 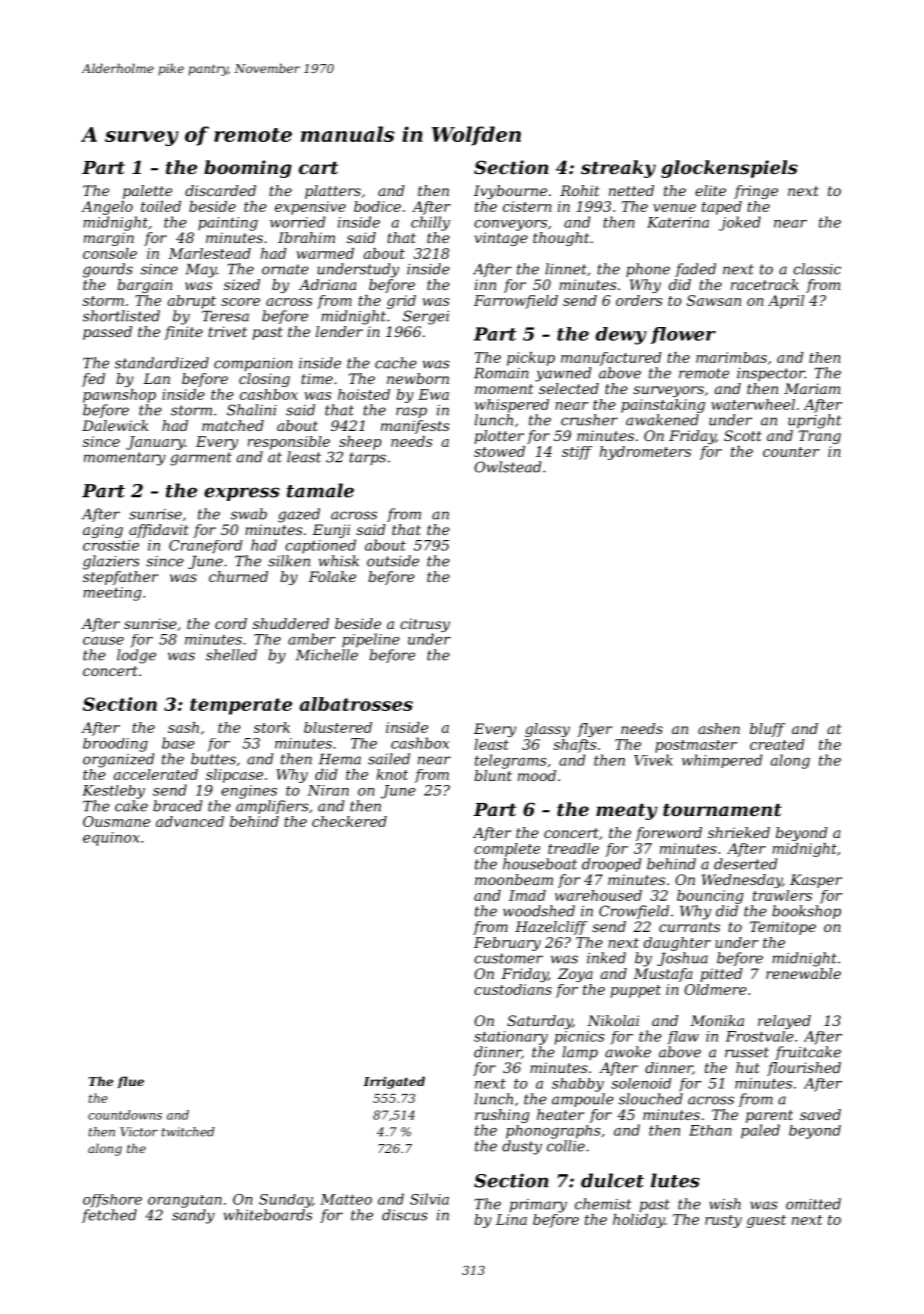 I want to click on garment, so click(x=201, y=459).
